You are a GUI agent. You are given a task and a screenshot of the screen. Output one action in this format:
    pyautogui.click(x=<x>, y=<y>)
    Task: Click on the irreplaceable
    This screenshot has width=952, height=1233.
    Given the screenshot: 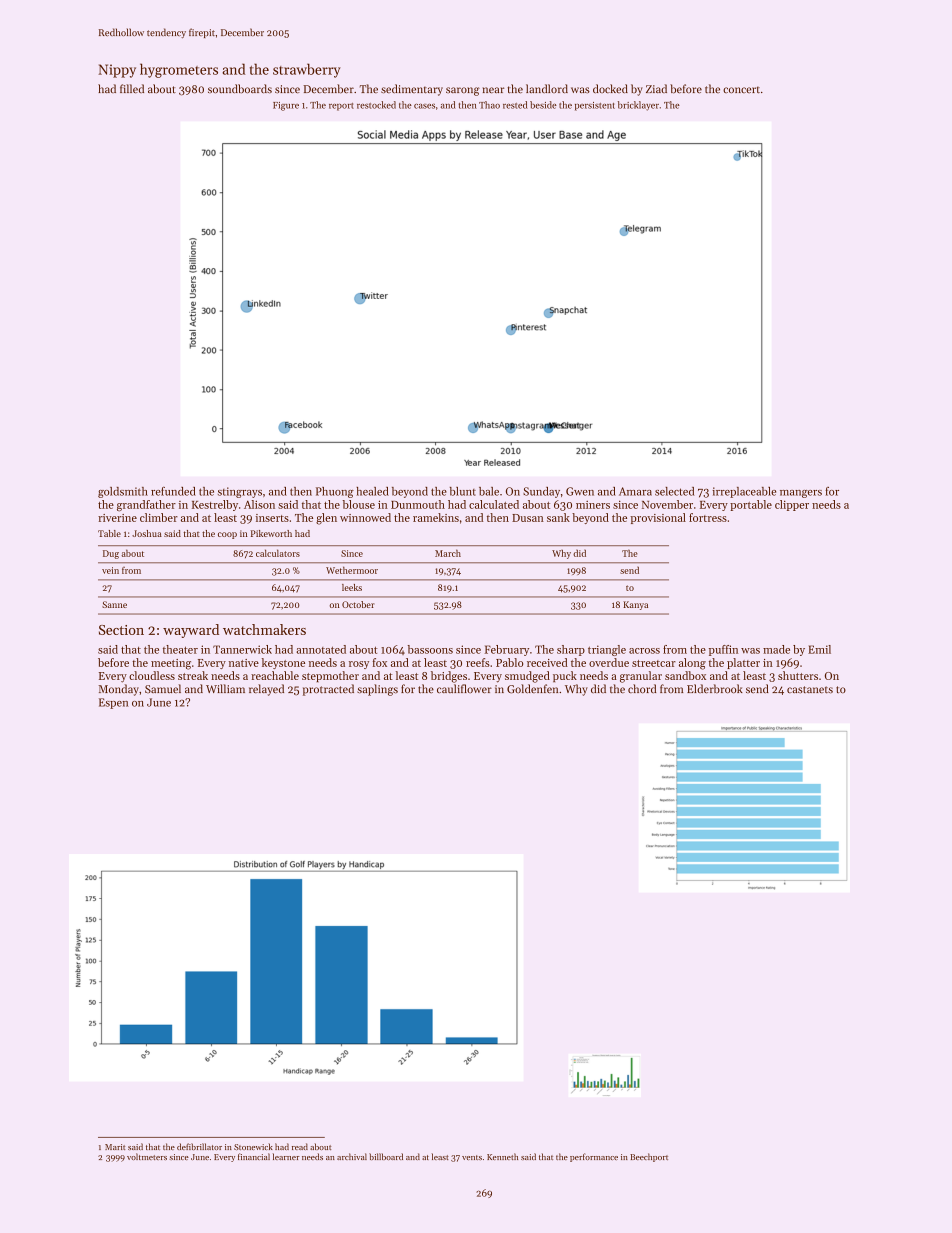 What is the action you would take?
    pyautogui.click(x=744, y=492)
